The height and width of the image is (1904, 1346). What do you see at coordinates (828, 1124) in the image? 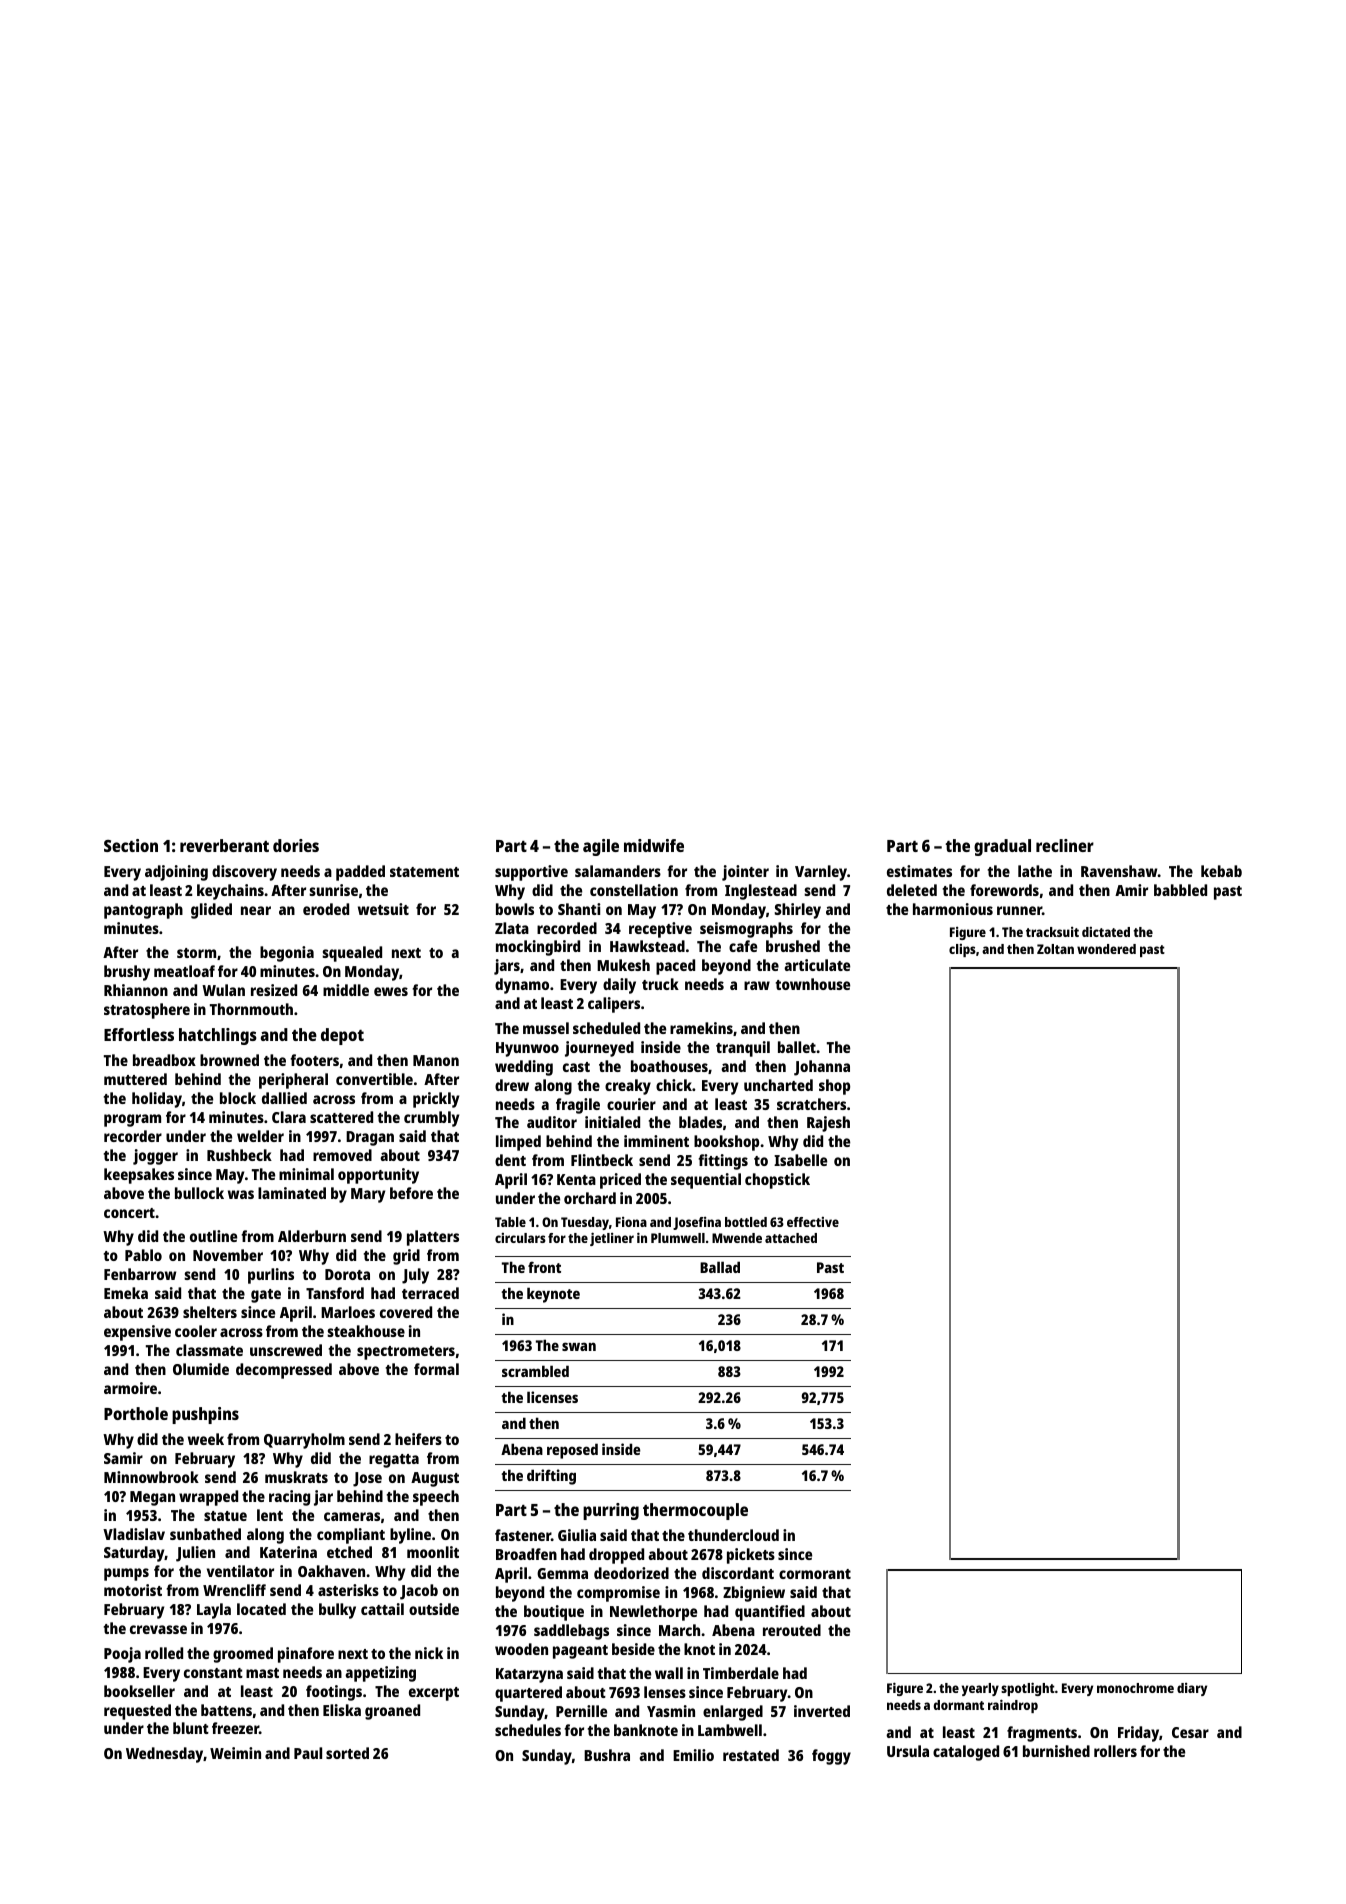
I see `Rajesh` at bounding box center [828, 1124].
